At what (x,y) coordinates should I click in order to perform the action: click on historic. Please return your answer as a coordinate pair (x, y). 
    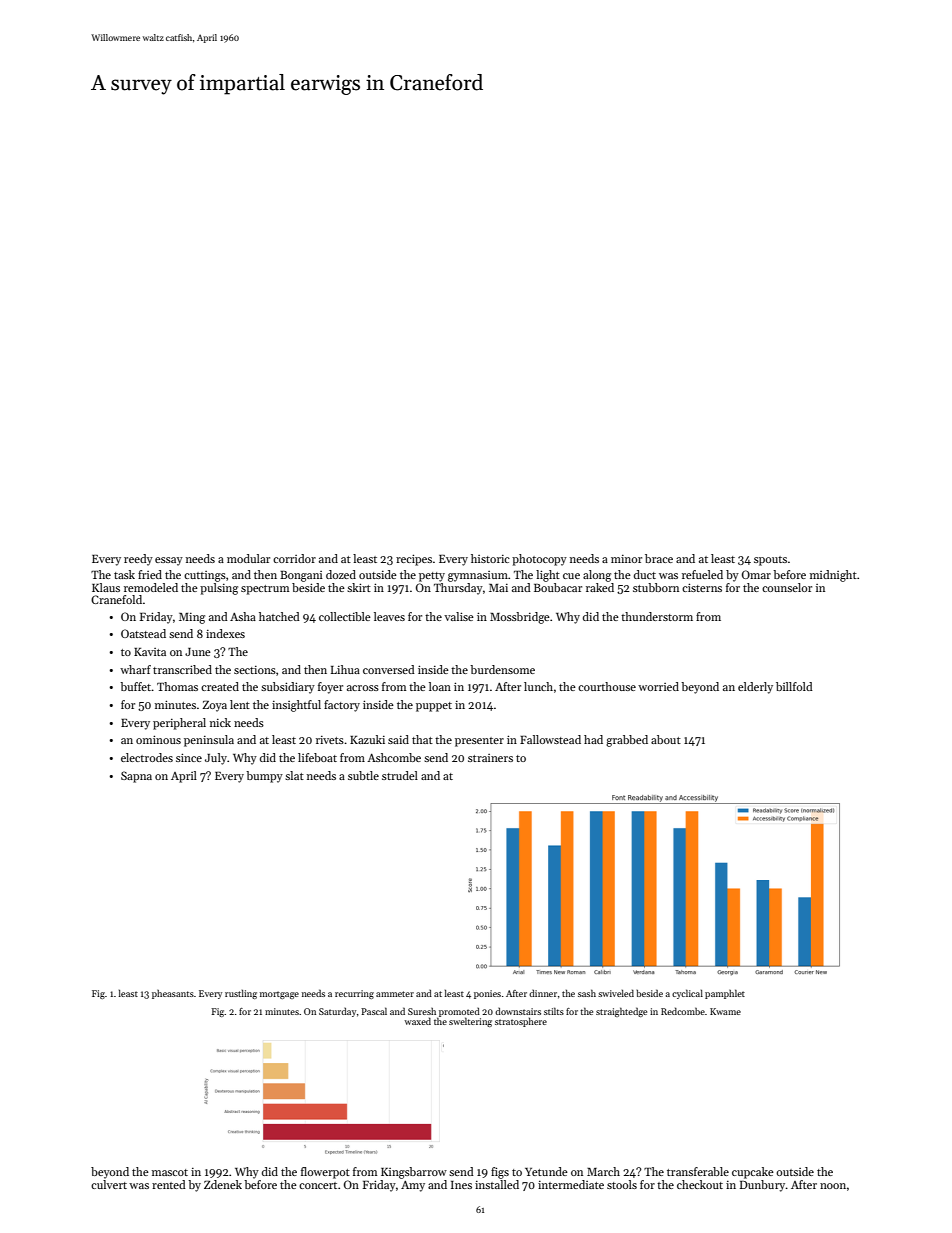
    Looking at the image, I should click on (490, 558).
